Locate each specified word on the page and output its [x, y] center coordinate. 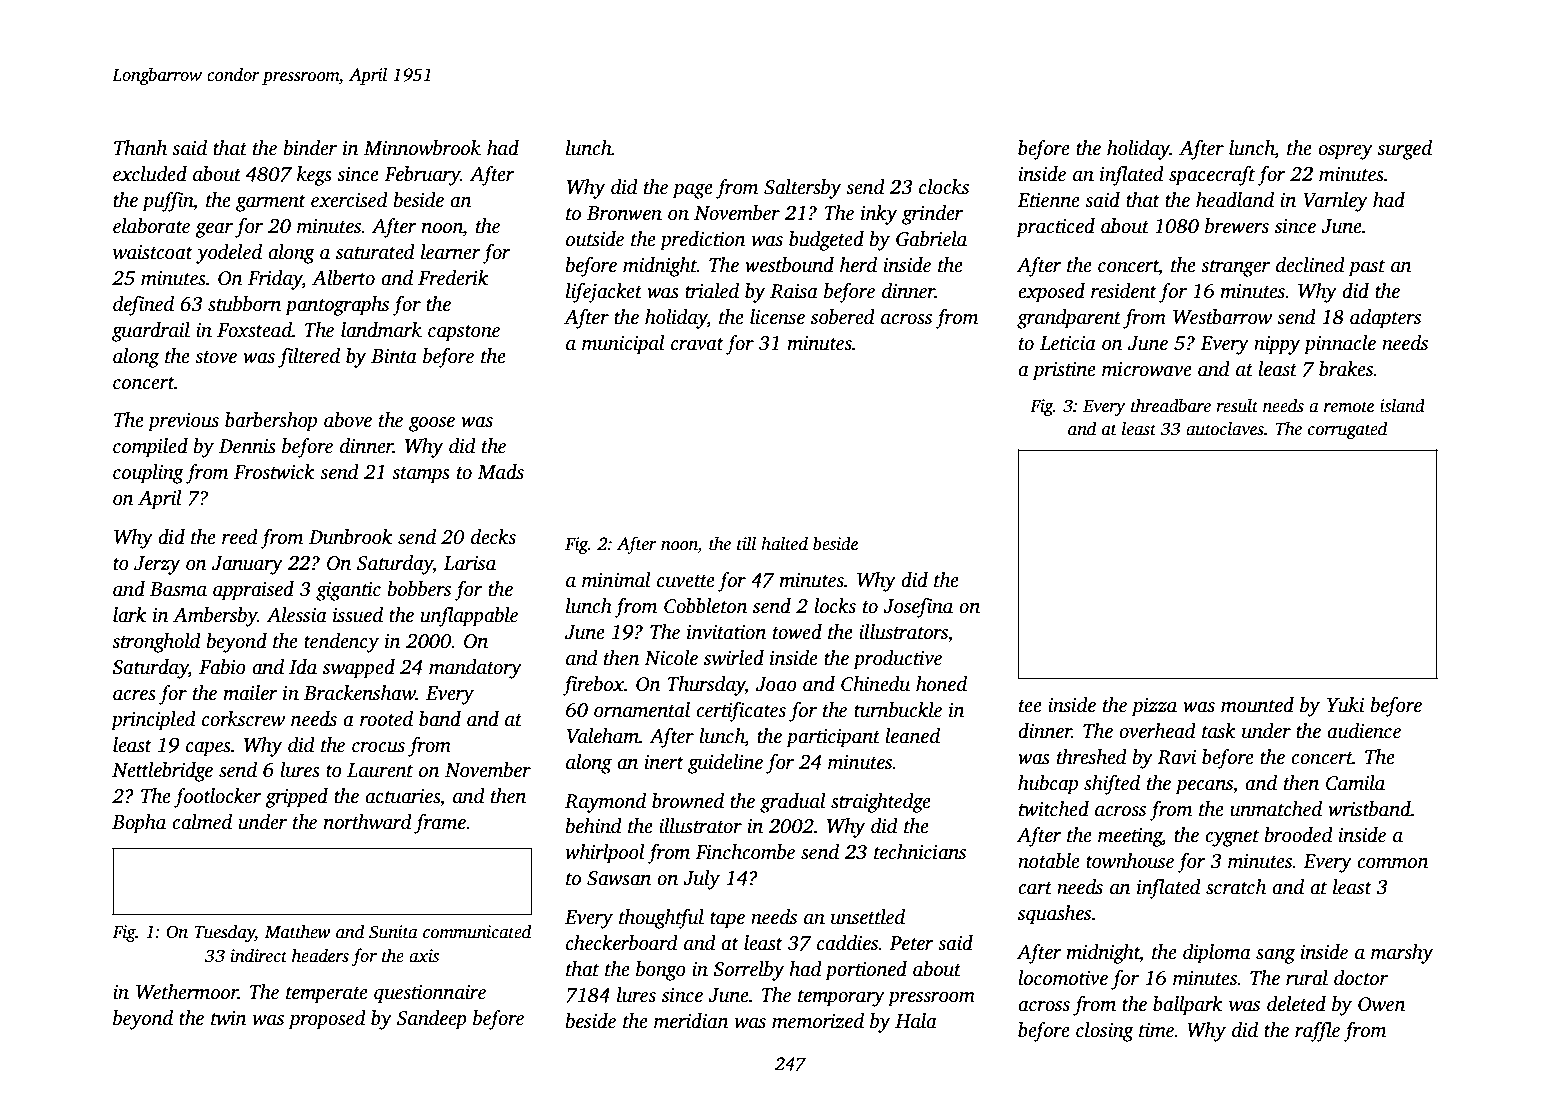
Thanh [140, 148]
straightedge [881, 803]
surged [1404, 150]
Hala [916, 1021]
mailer [250, 693]
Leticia [1068, 343]
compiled [150, 448]
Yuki [1345, 705]
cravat [697, 344]
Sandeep [432, 1020]
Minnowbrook [422, 148]
